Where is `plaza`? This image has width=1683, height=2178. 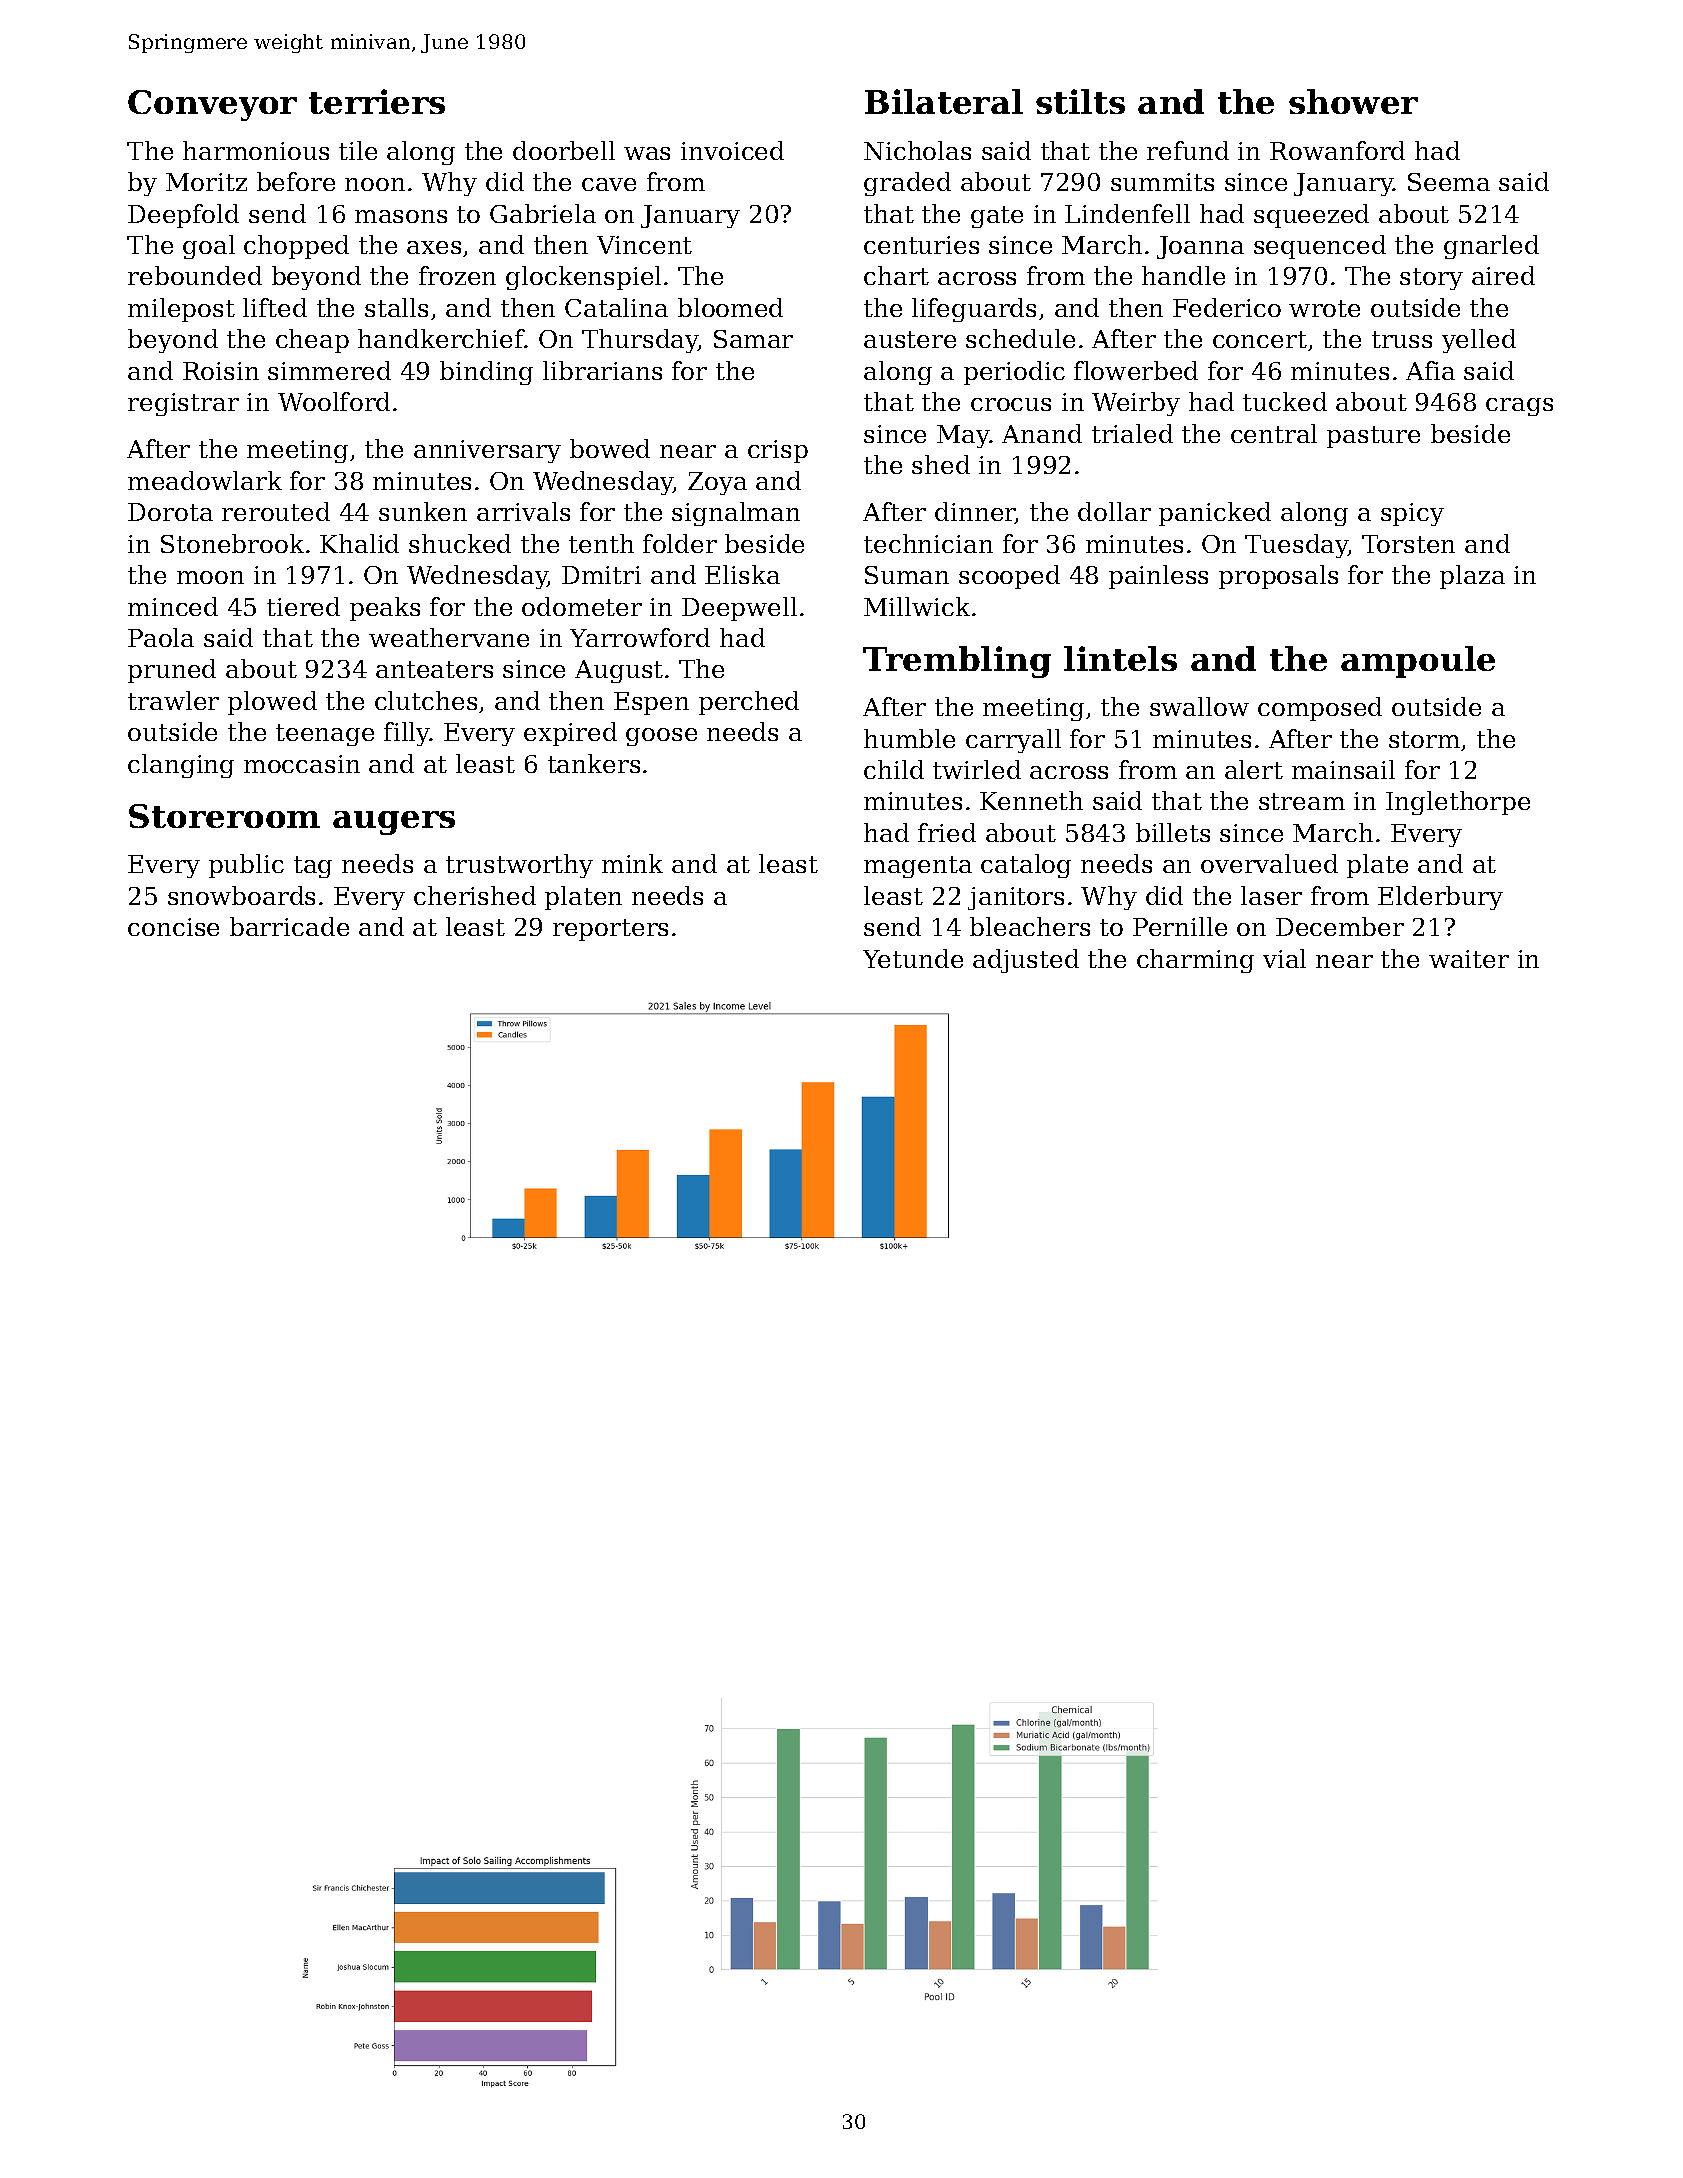 plaza is located at coordinates (1472, 577).
